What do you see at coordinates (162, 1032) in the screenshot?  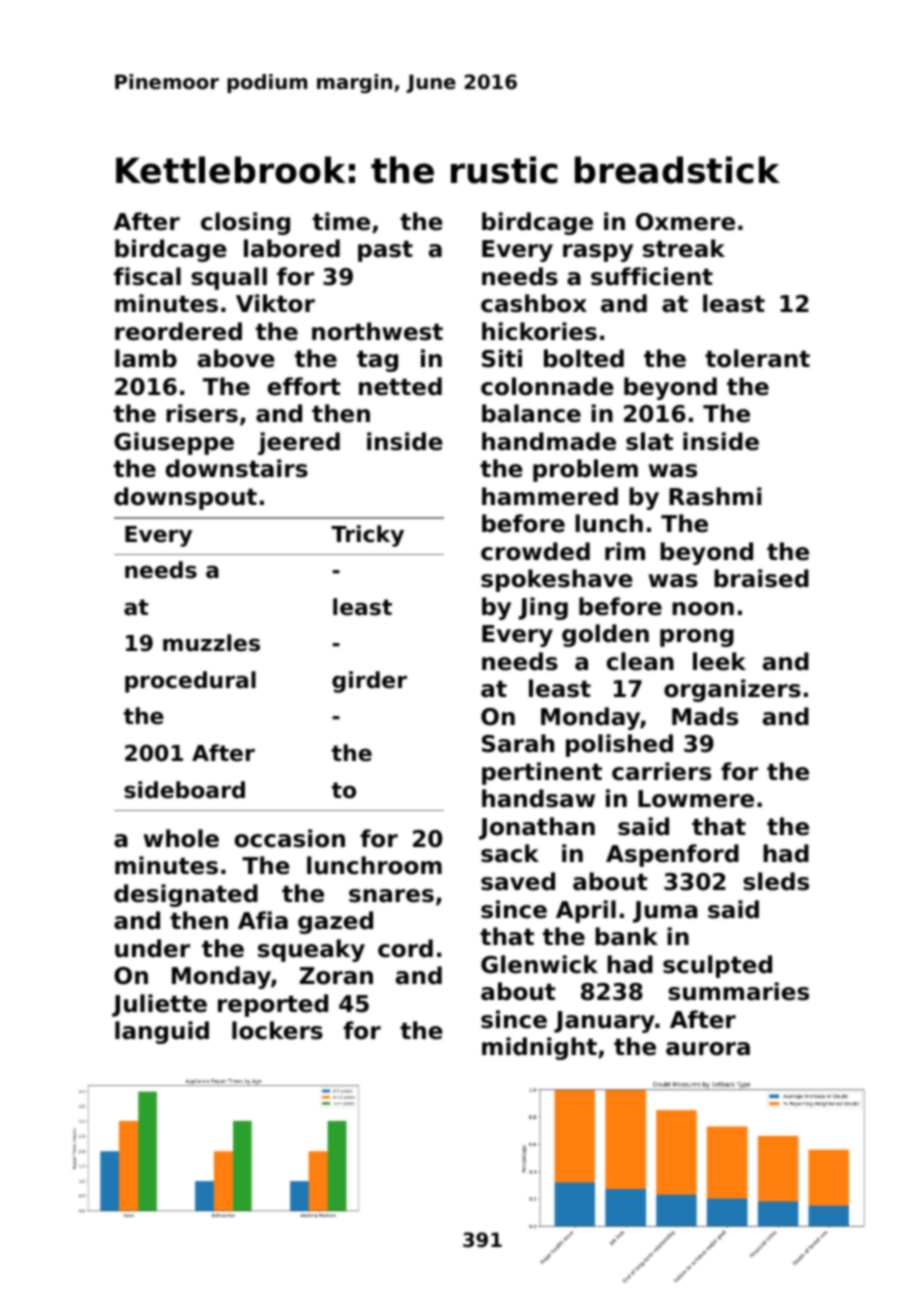 I see `languid` at bounding box center [162, 1032].
